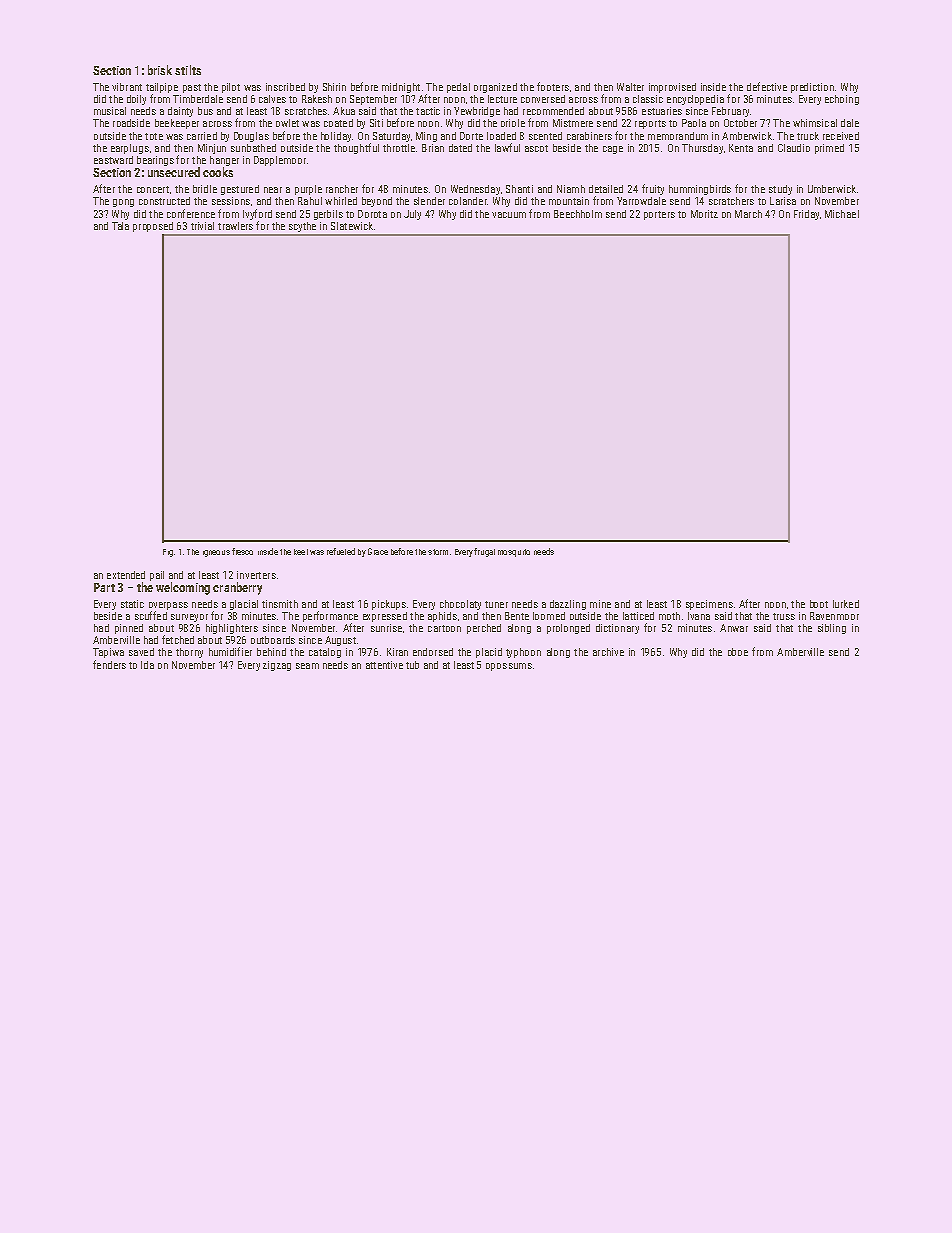 The image size is (952, 1233). Describe the element at coordinates (659, 215) in the image. I see `porters` at that location.
